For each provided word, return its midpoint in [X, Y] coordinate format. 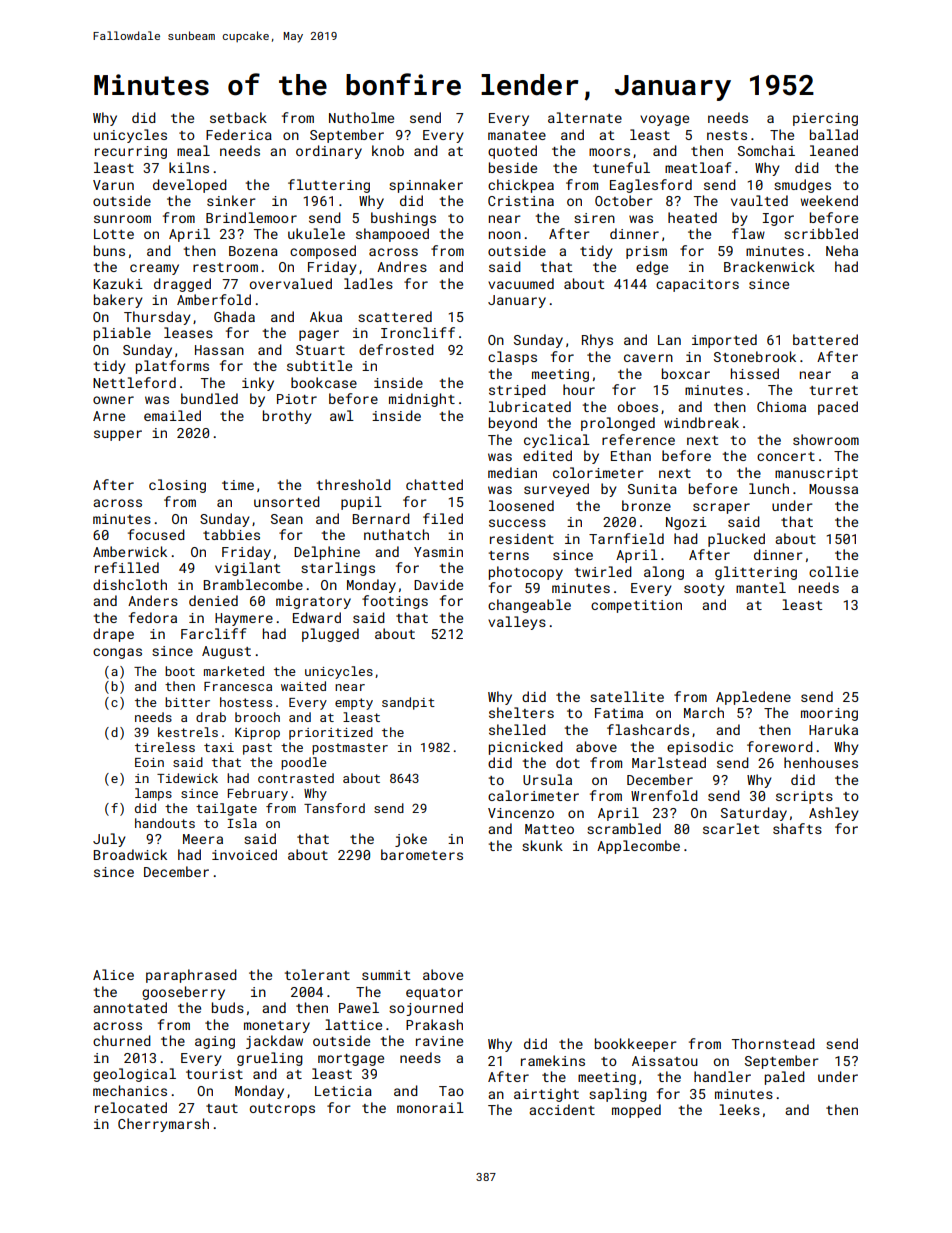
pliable [122, 334]
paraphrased [191, 976]
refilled [127, 567]
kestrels [188, 732]
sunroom [122, 219]
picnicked [526, 748]
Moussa [833, 489]
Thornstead [773, 1043]
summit [386, 975]
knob [388, 150]
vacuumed [521, 283]
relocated [131, 1107]
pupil [361, 503]
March [704, 712]
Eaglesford [651, 186]
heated [692, 217]
